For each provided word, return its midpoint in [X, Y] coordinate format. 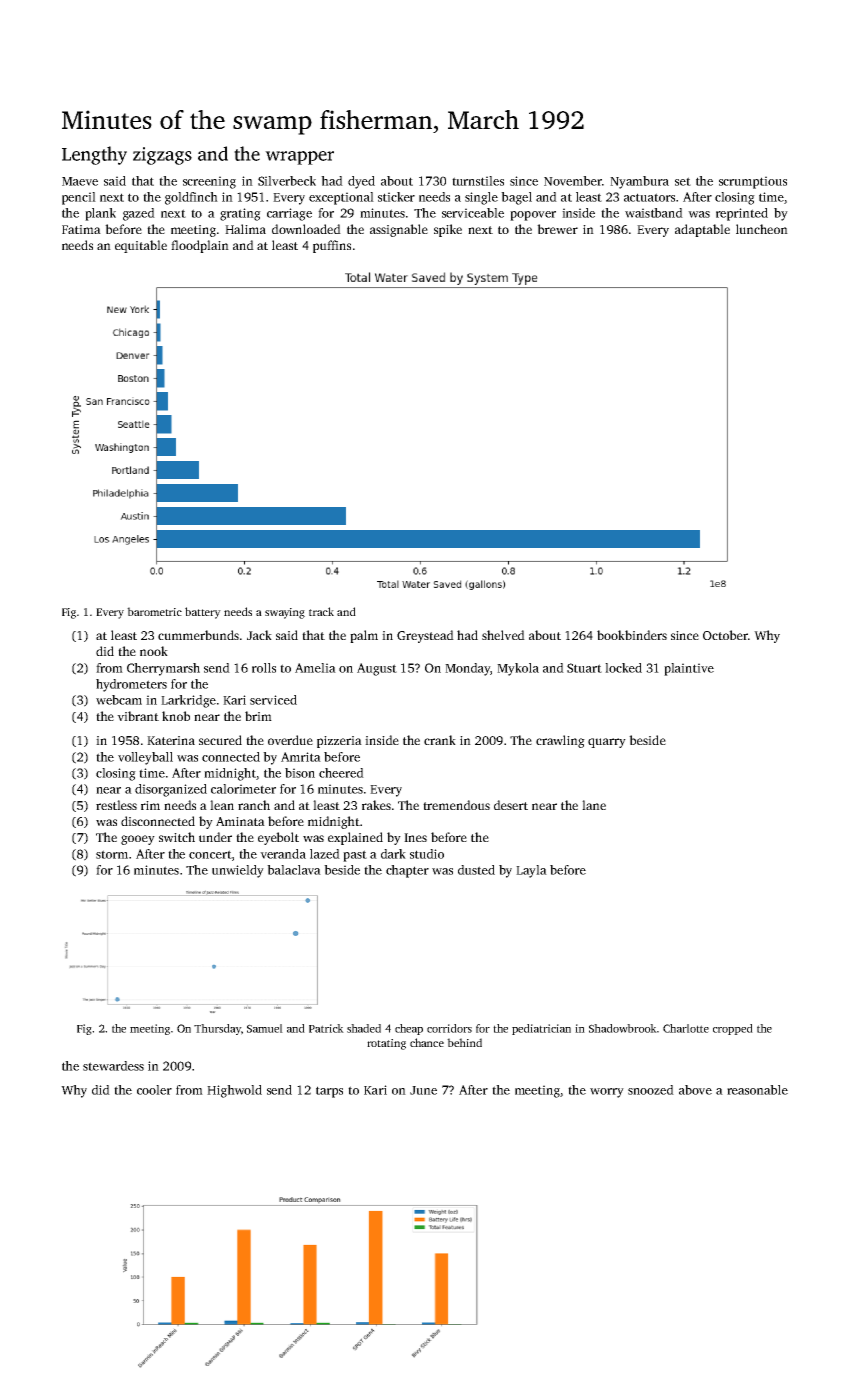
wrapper [299, 158]
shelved [503, 635]
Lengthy [94, 155]
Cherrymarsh [163, 669]
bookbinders [632, 635]
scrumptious [753, 182]
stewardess [113, 1066]
